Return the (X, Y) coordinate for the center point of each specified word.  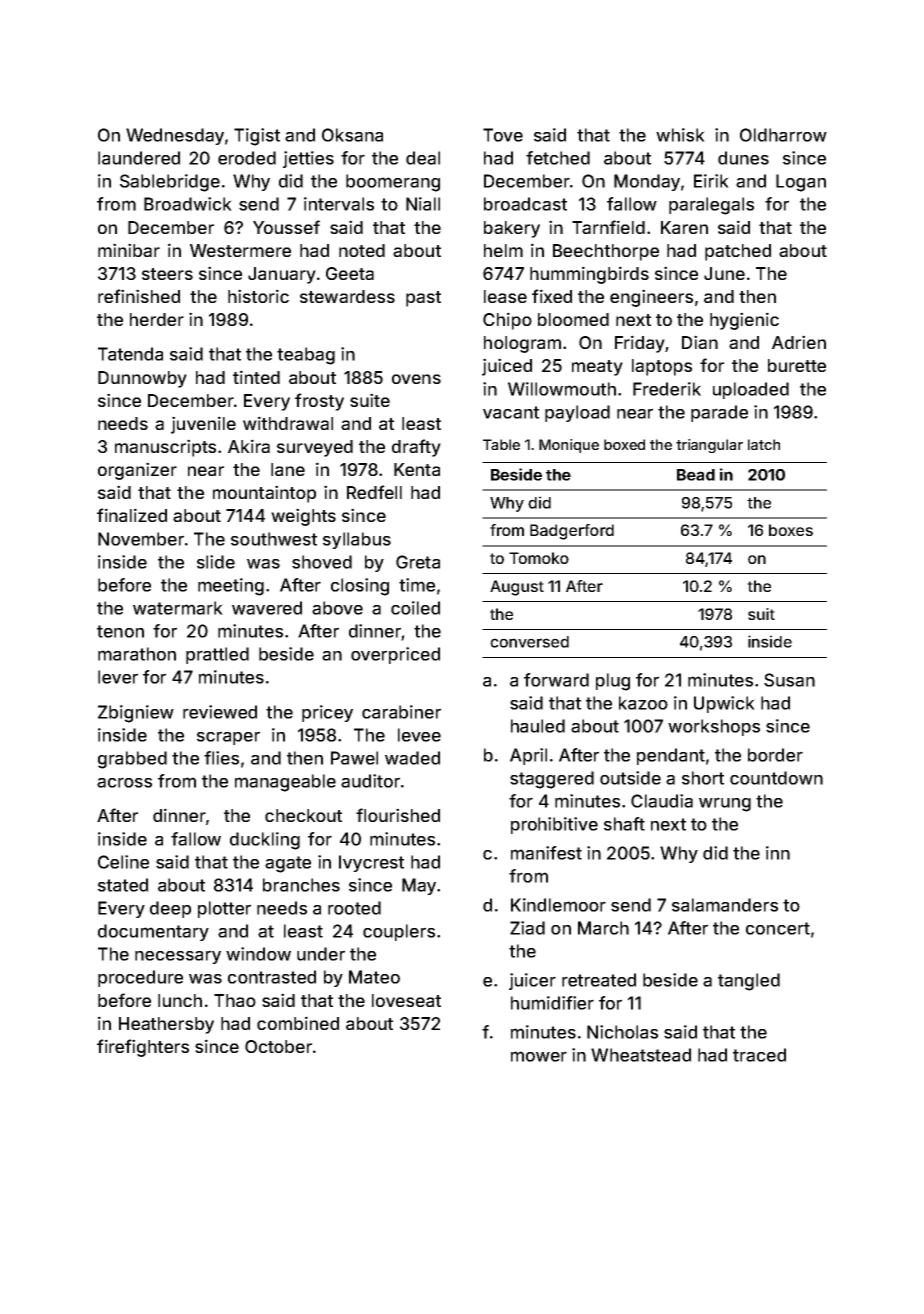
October (278, 1046)
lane (288, 469)
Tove (503, 135)
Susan (789, 680)
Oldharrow (783, 135)
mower (539, 1056)
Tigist (257, 137)
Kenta (417, 469)
